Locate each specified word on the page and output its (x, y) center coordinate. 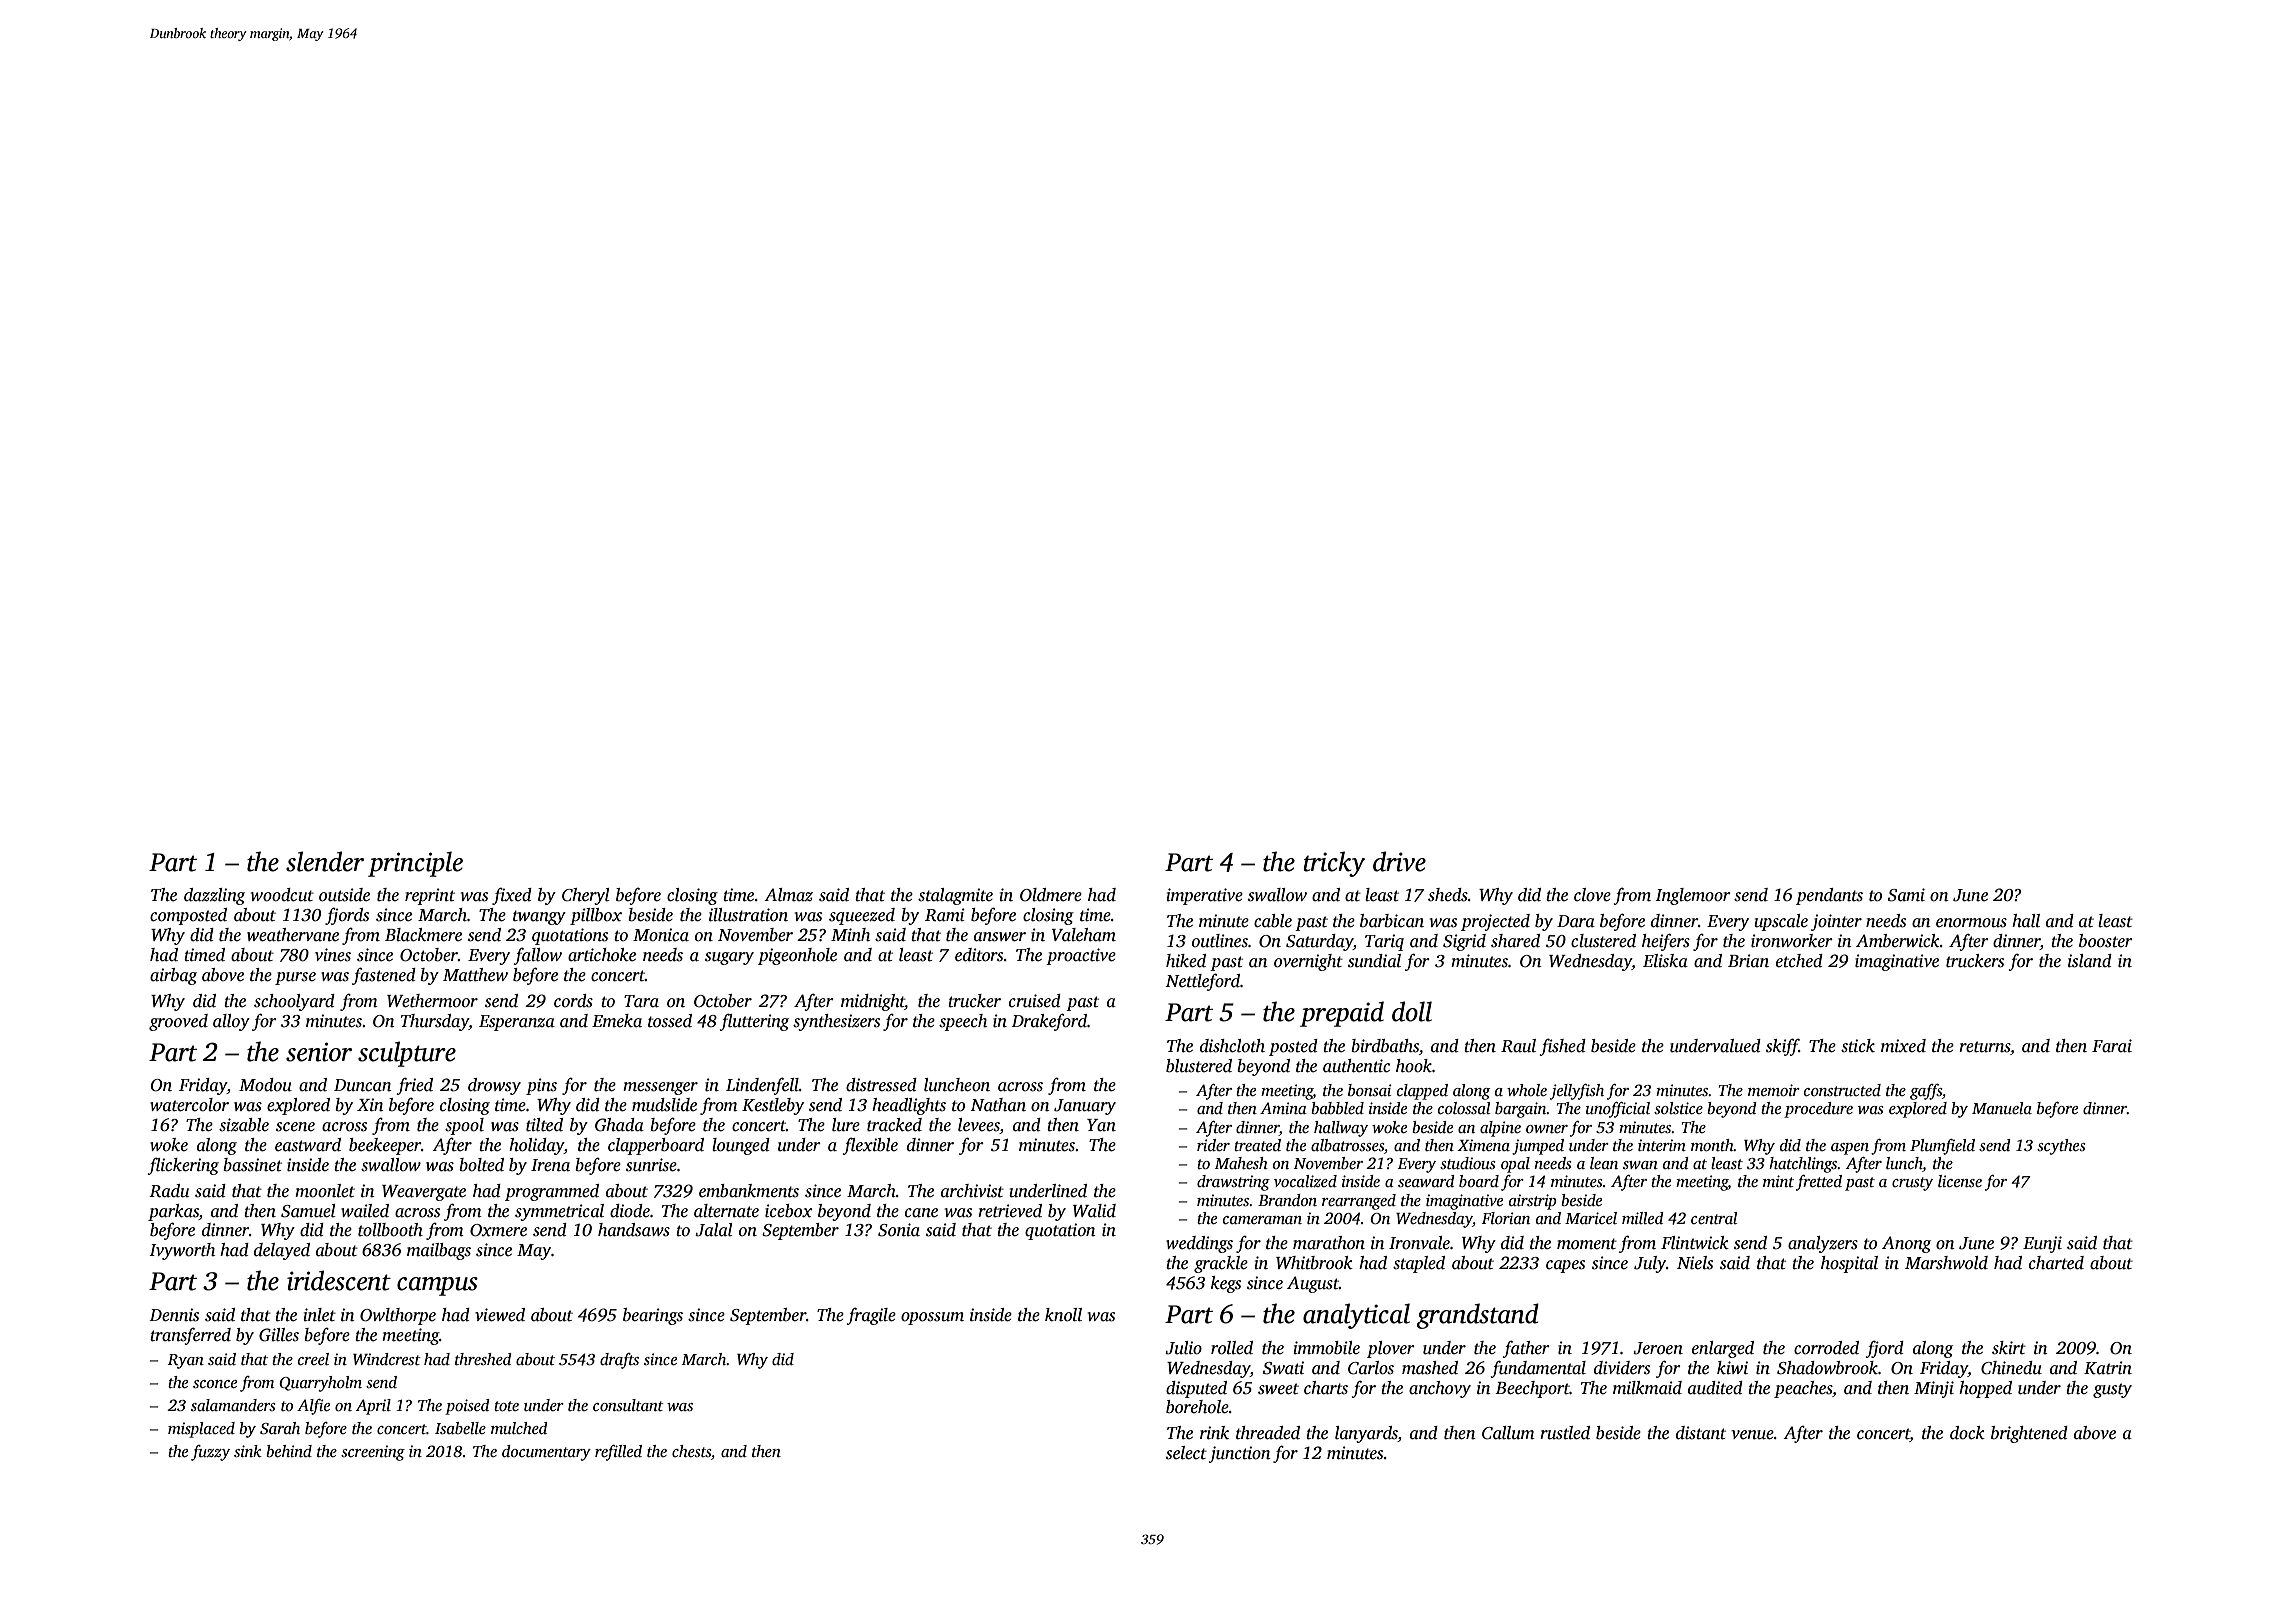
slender (325, 861)
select (1186, 1453)
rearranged (1359, 1202)
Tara (641, 1001)
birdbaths (1385, 1046)
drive (1399, 861)
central (1714, 1218)
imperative (1205, 896)
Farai (2112, 1046)
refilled (618, 1453)
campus (437, 1286)
